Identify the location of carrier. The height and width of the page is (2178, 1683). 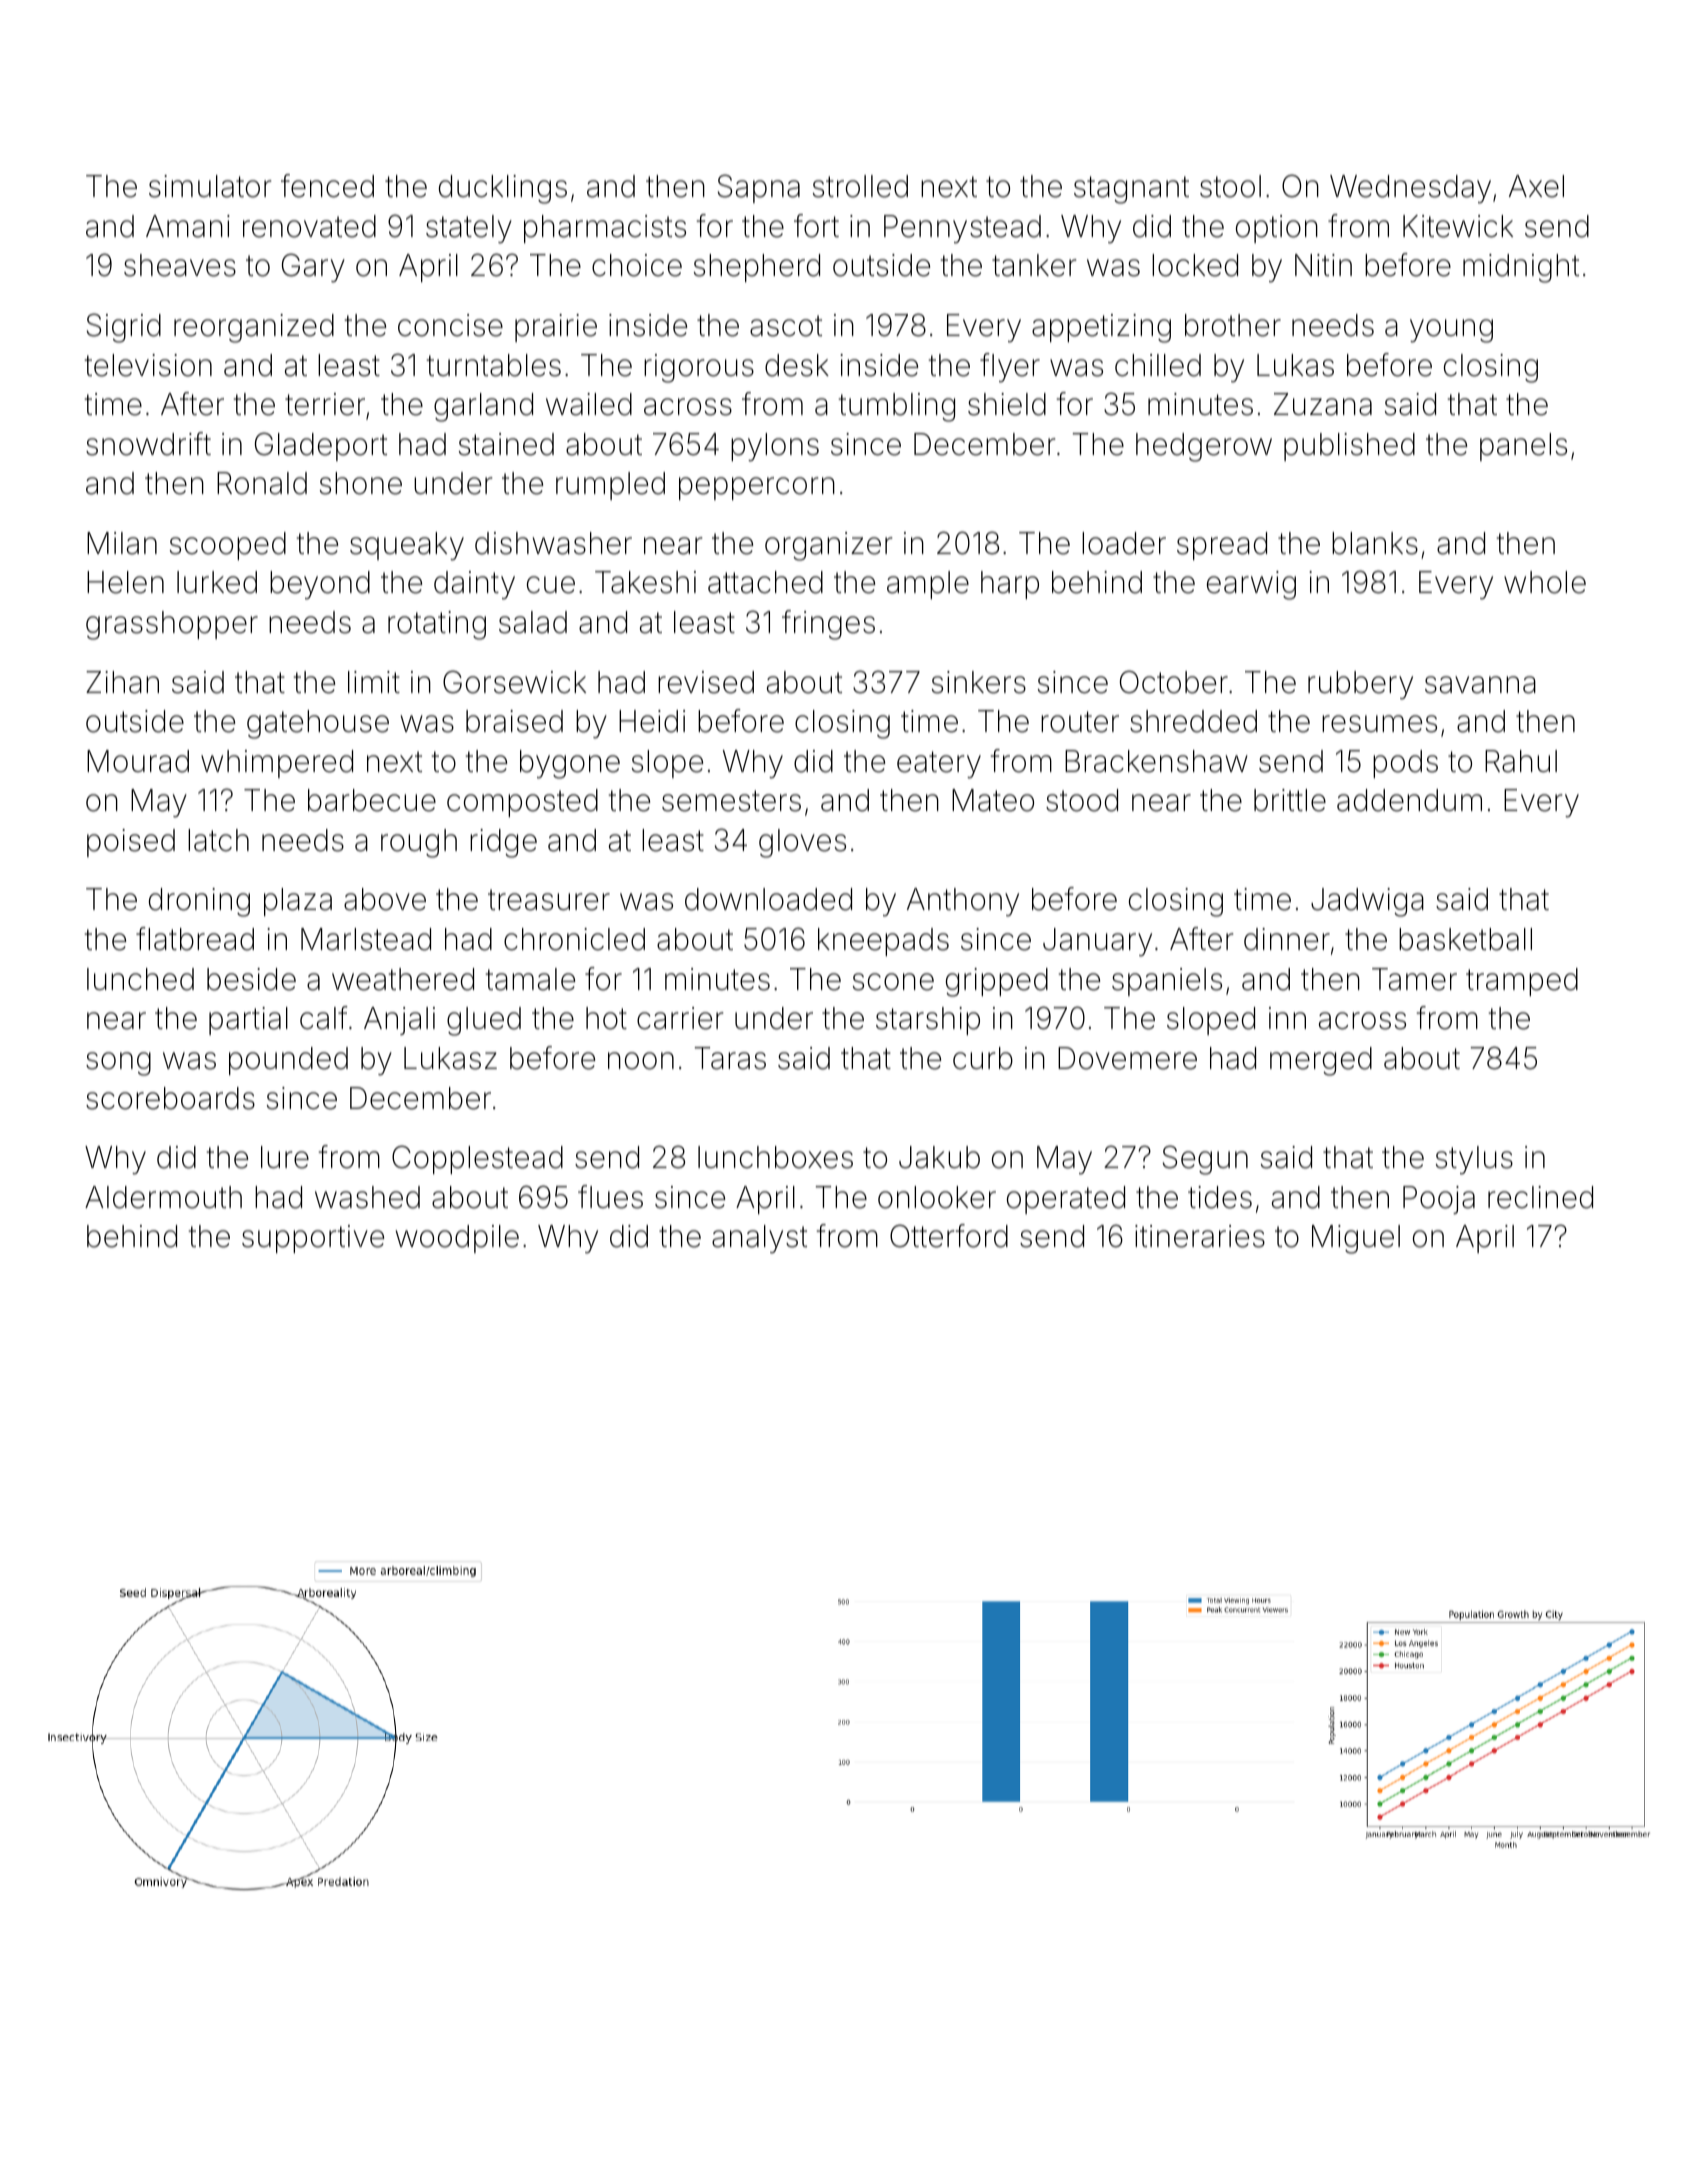
(680, 1018).
